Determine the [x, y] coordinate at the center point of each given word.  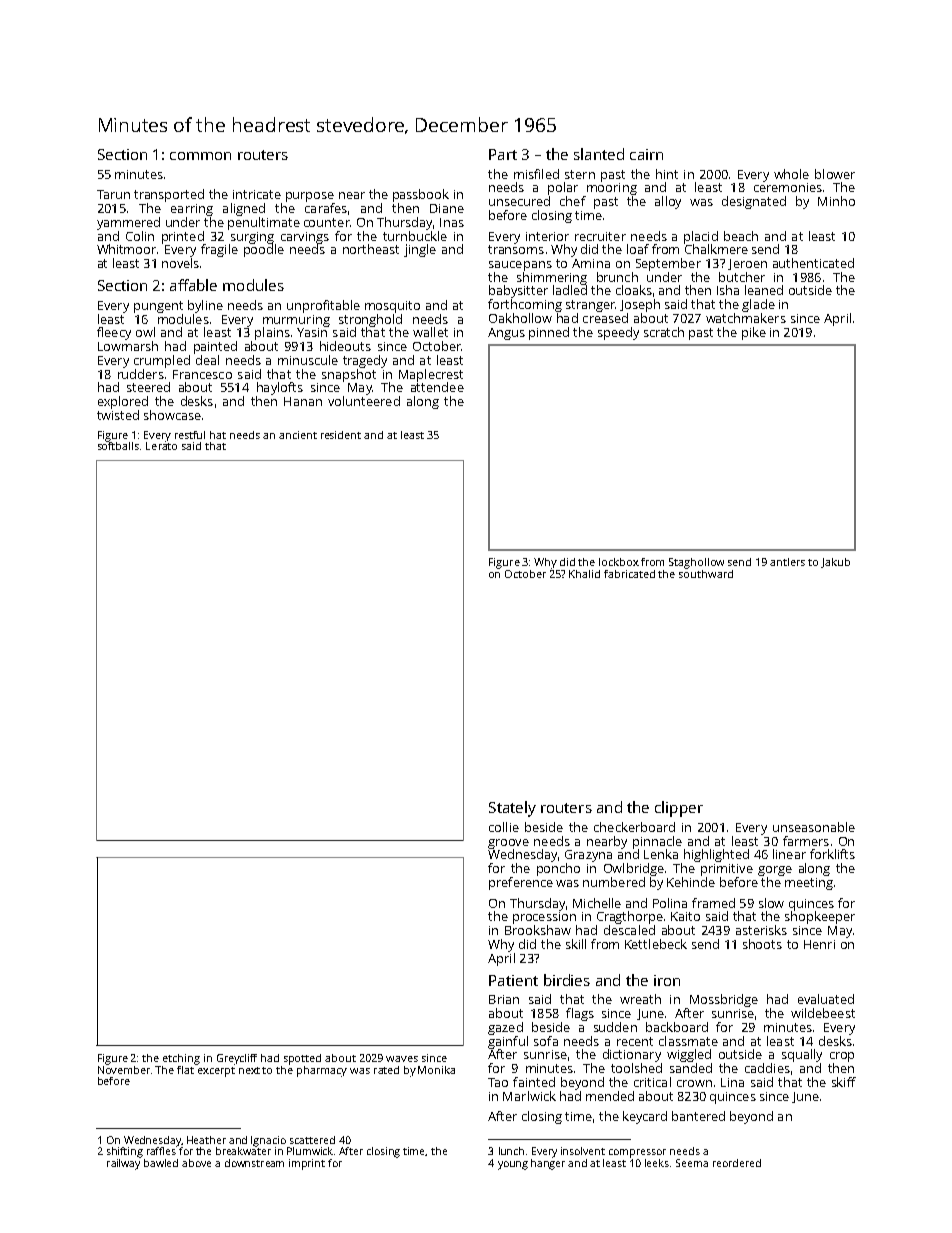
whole [791, 174]
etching [181, 1059]
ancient [298, 435]
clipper [679, 809]
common [200, 156]
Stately [512, 809]
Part [503, 154]
